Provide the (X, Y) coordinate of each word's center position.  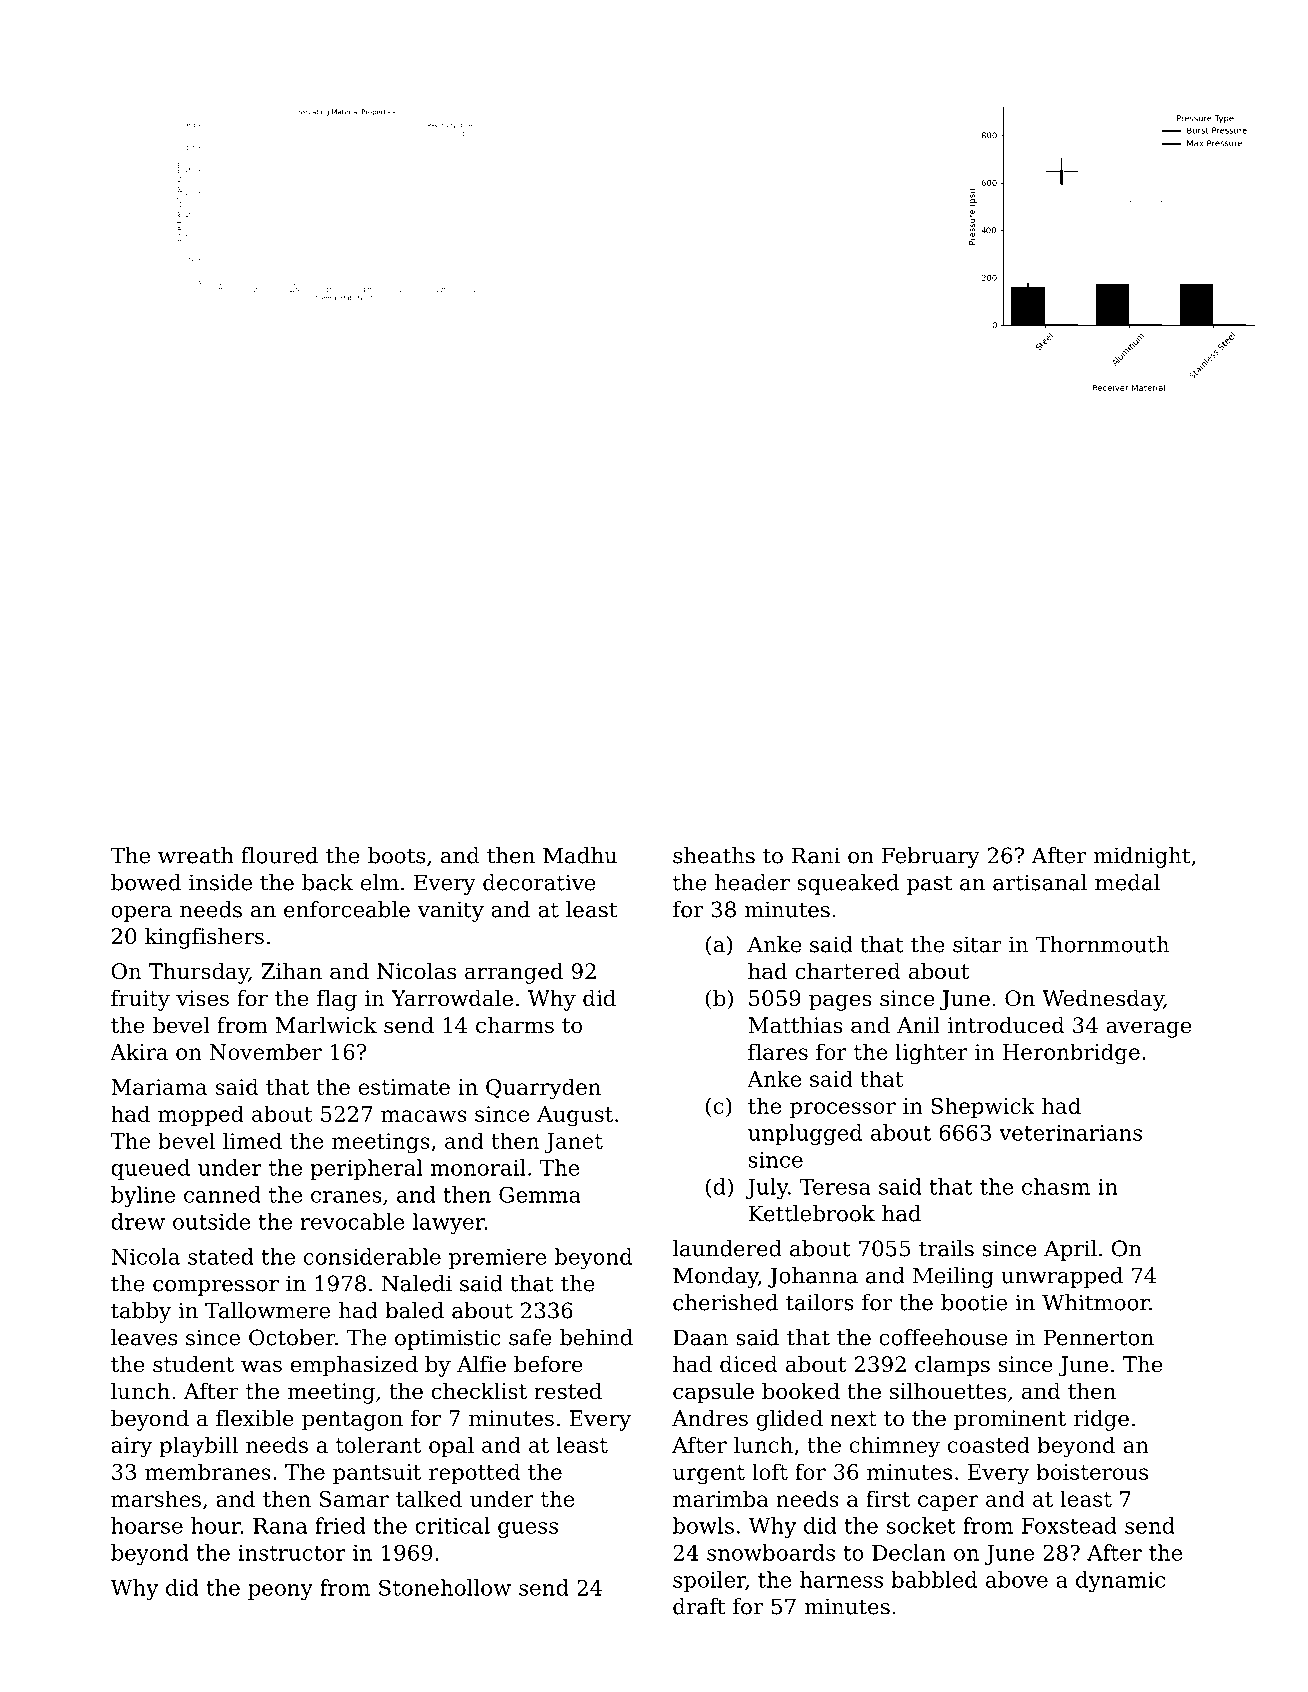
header (752, 882)
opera (141, 914)
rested (568, 1391)
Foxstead (1069, 1525)
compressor (216, 1288)
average (1148, 1029)
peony (280, 1592)
